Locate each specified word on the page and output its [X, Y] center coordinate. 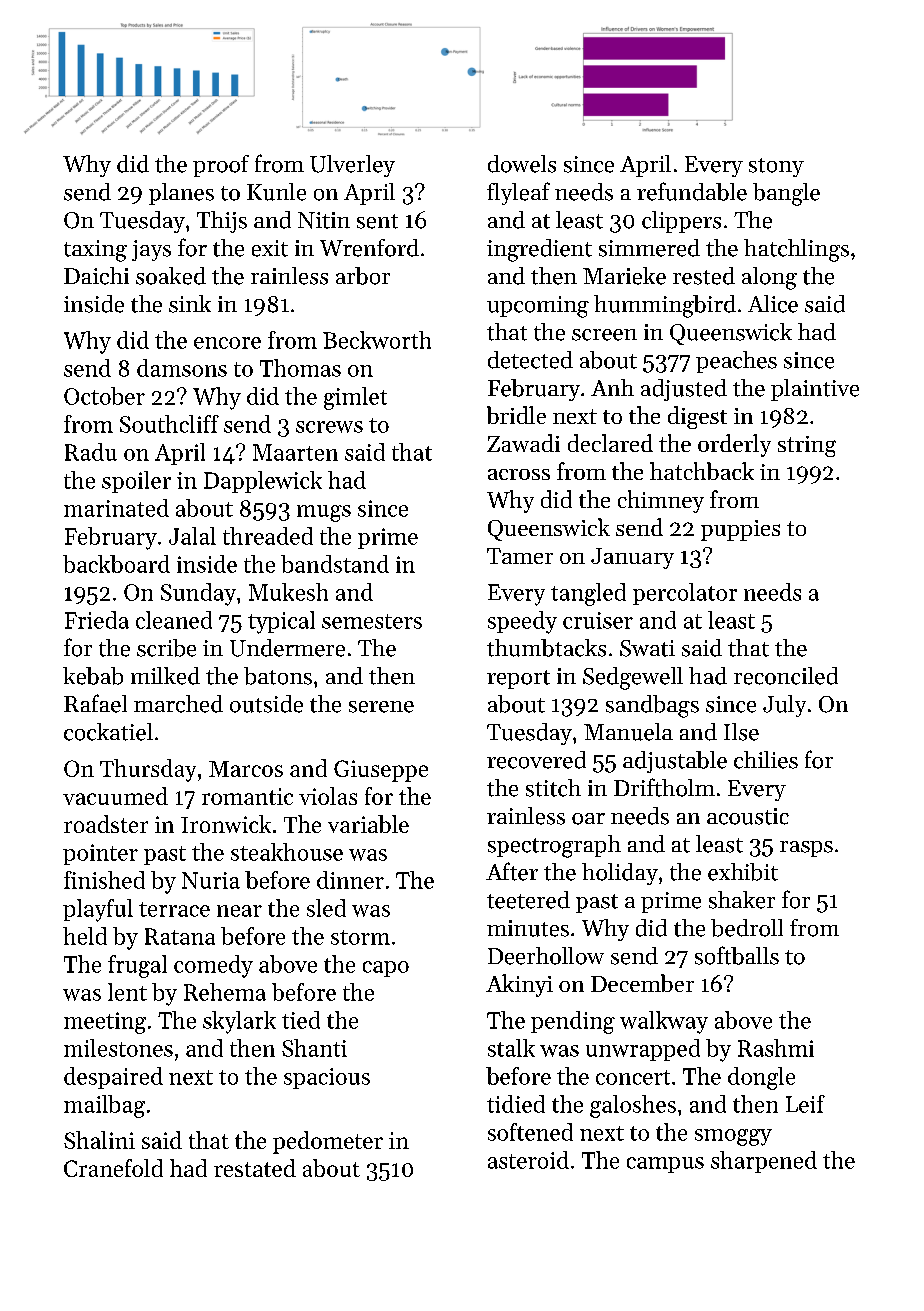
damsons [182, 368]
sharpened [764, 1162]
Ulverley [352, 166]
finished [104, 880]
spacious [327, 1078]
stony [776, 167]
